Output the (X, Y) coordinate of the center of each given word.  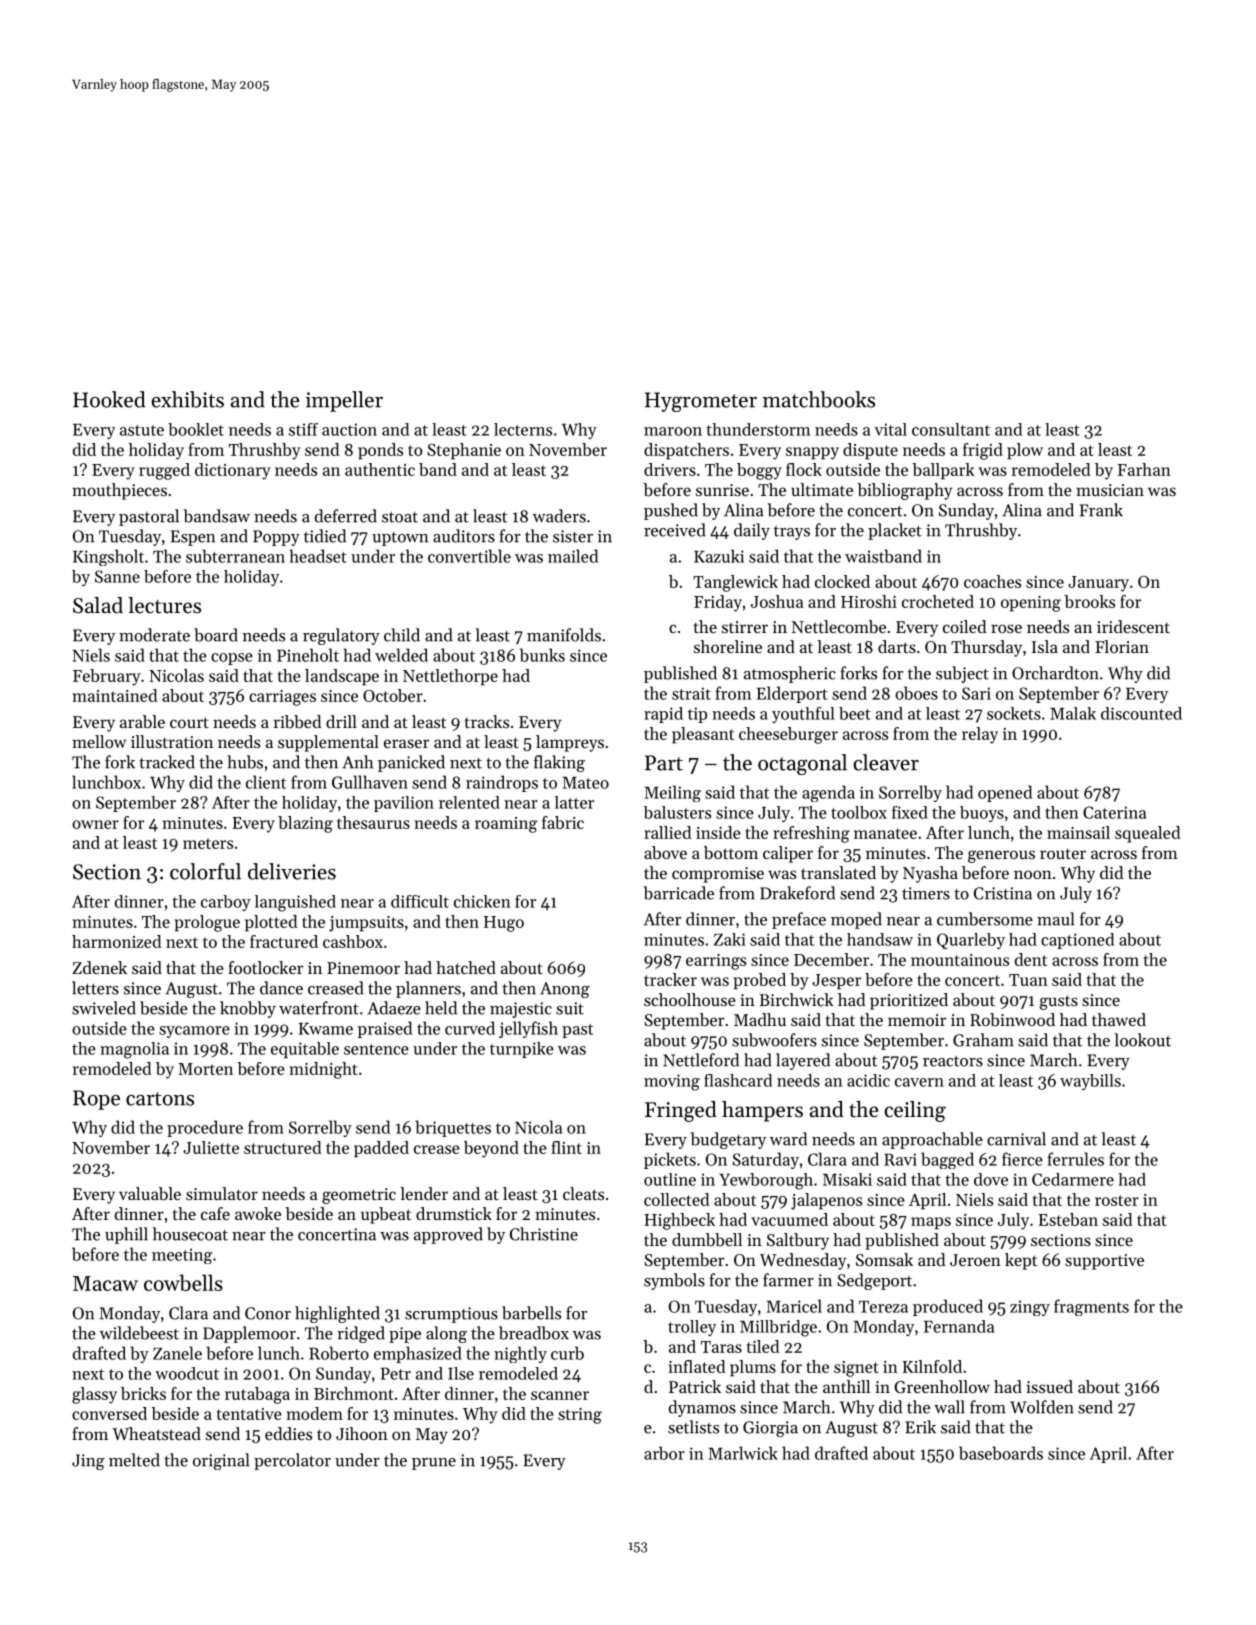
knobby (248, 1009)
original (221, 1461)
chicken (482, 901)
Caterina (1114, 812)
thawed (1119, 1019)
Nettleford (701, 1060)
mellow (99, 741)
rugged (164, 471)
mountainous (960, 960)
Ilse (461, 1373)
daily (752, 531)
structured (282, 1147)
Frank (1101, 510)
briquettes (453, 1128)
